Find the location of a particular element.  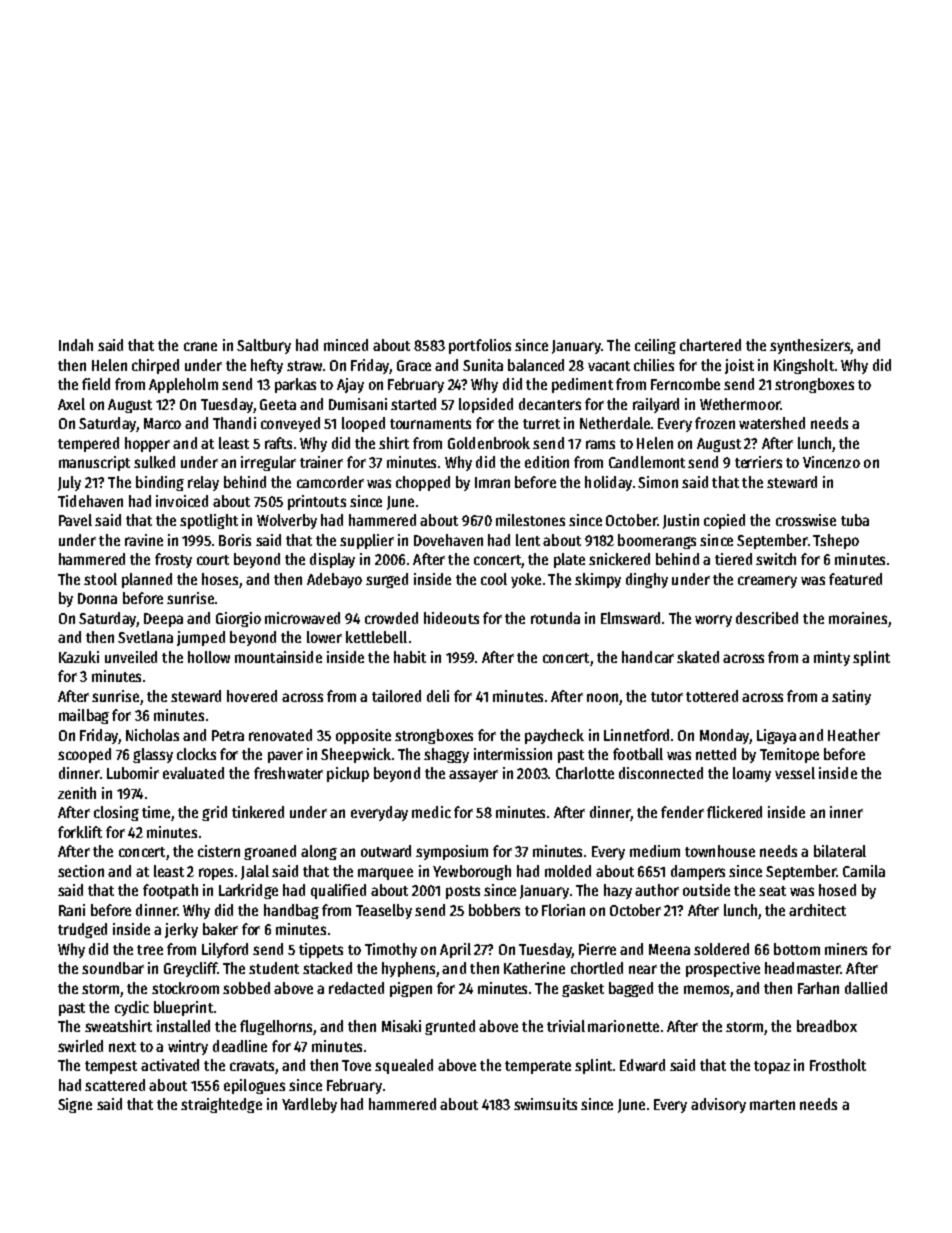

Indah is located at coordinates (76, 345).
